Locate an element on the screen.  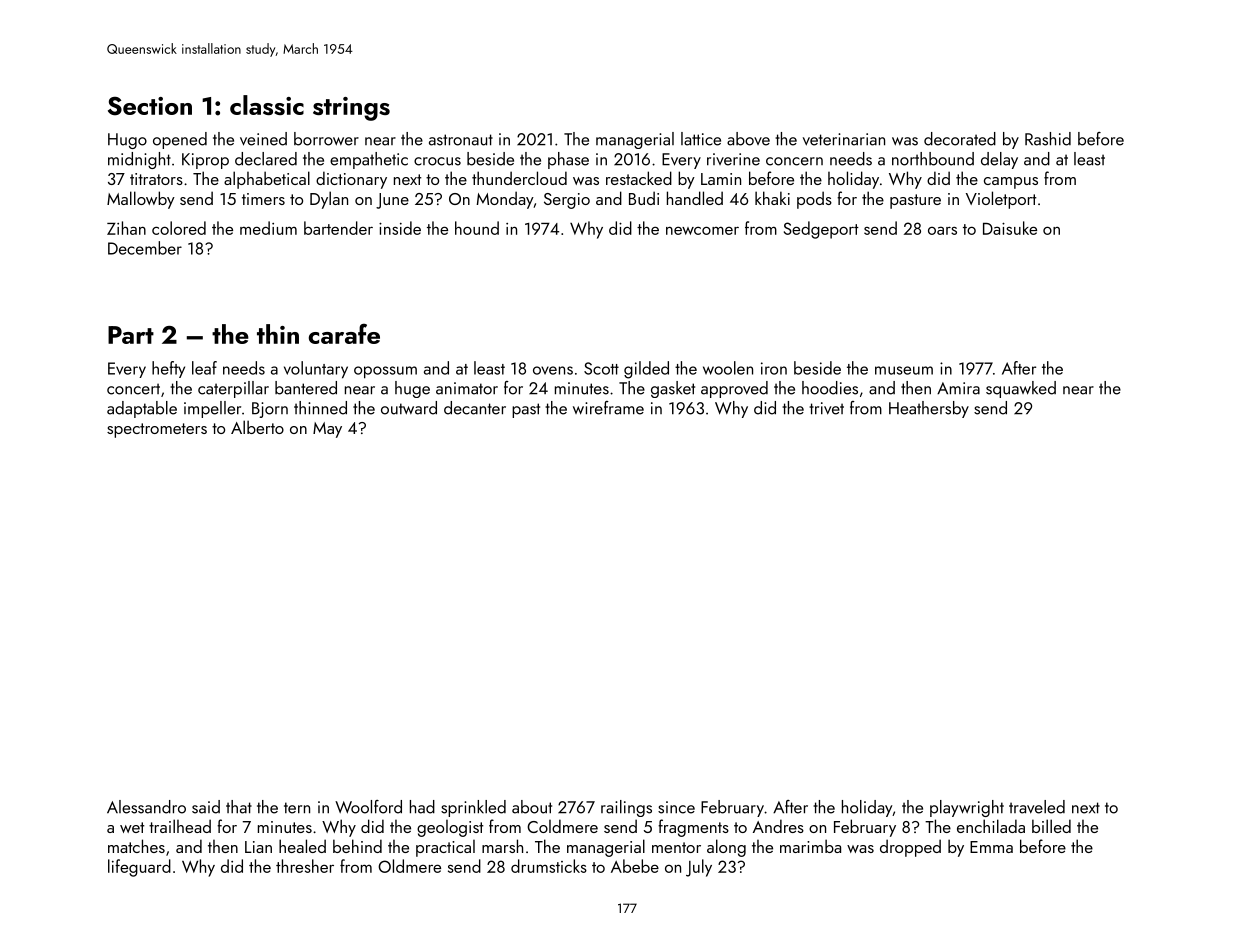
said is located at coordinates (206, 807).
